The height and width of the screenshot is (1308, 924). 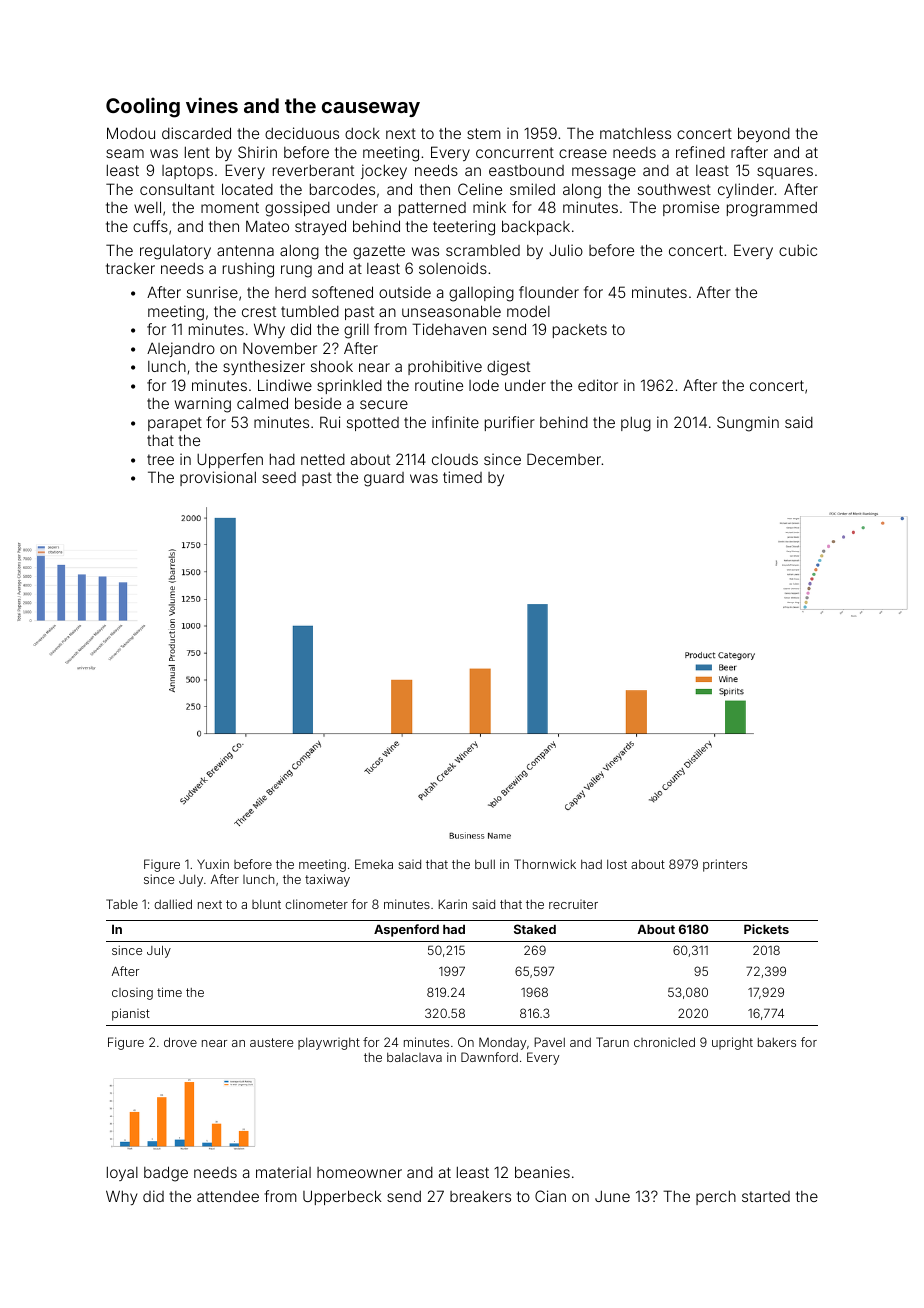 What do you see at coordinates (484, 133) in the screenshot?
I see `stem` at bounding box center [484, 133].
